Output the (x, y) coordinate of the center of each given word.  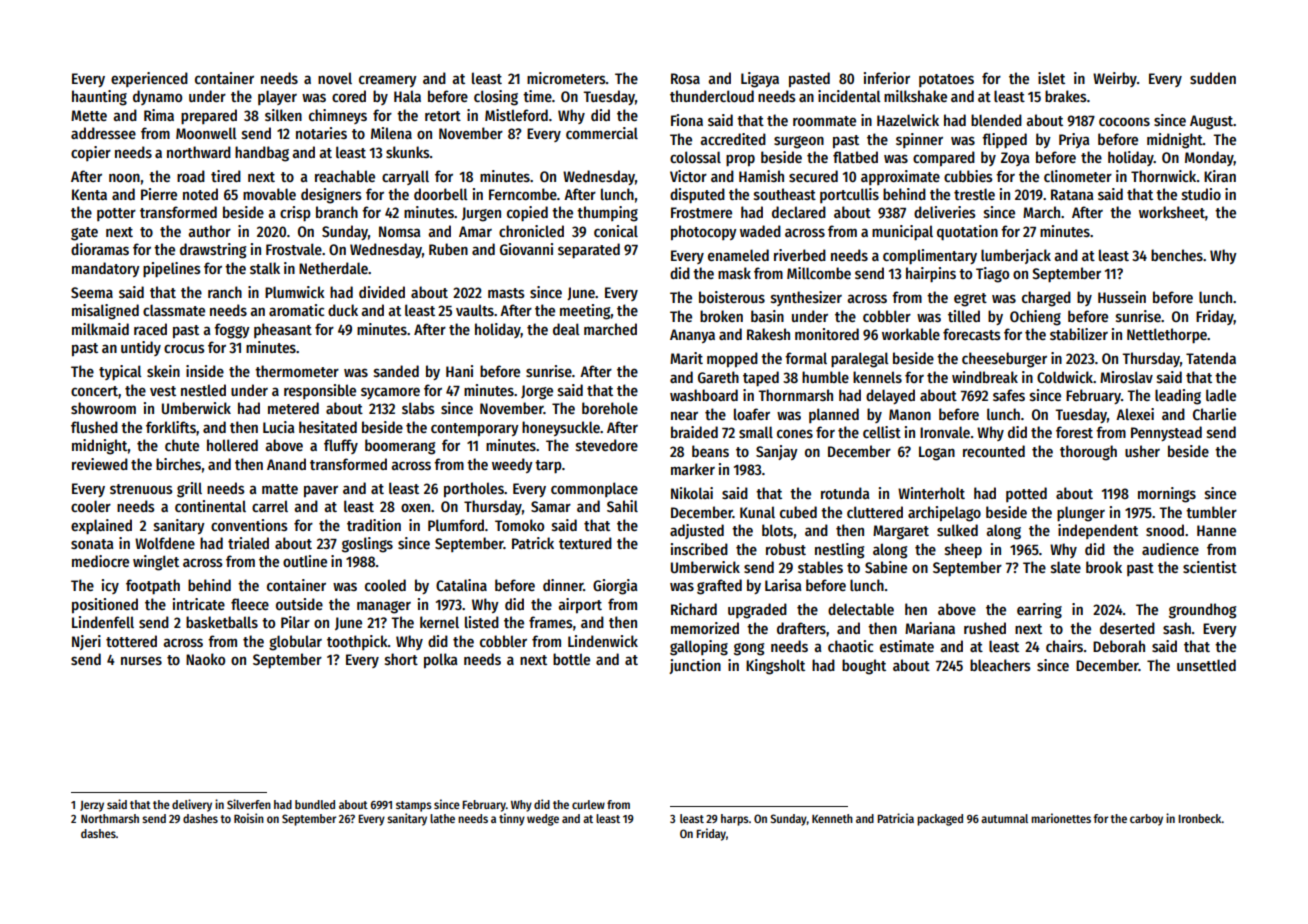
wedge (543, 820)
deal (566, 329)
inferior (887, 78)
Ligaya (760, 80)
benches (1177, 255)
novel (335, 78)
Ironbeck (1200, 818)
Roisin (249, 818)
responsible (320, 391)
